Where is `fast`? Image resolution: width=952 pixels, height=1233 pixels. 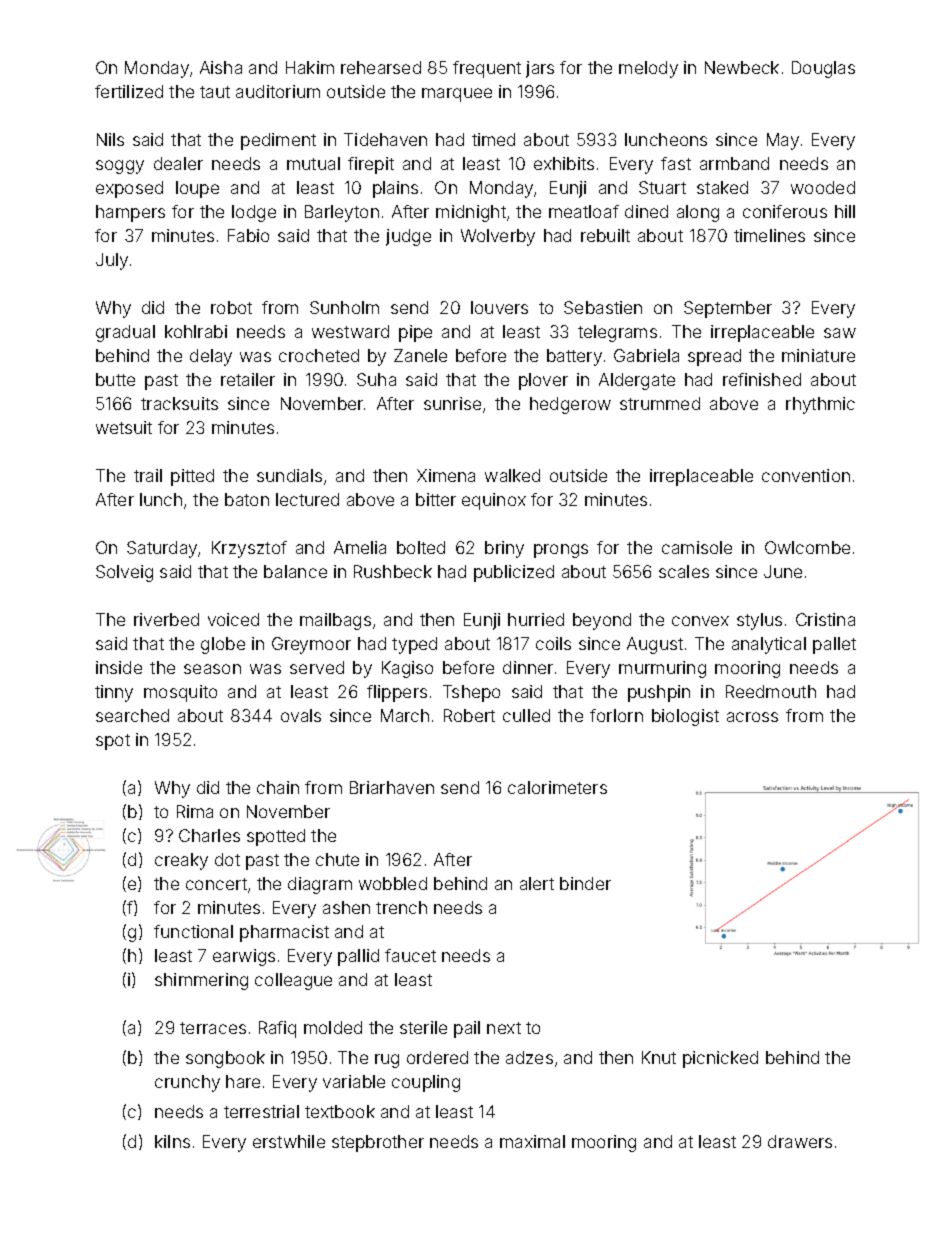
fast is located at coordinates (676, 163).
